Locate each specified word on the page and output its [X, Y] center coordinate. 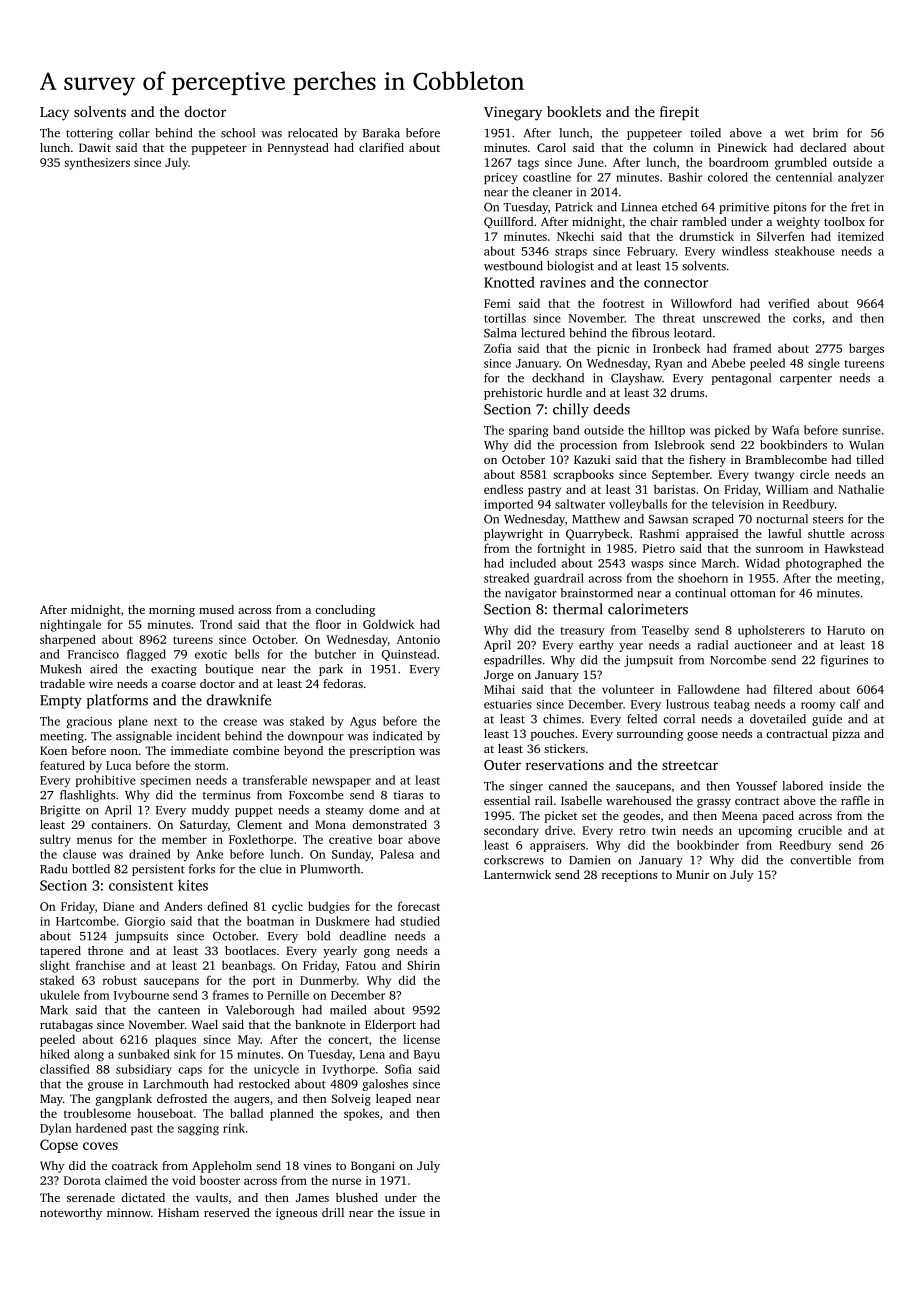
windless [745, 251]
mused [216, 609]
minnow [129, 1212]
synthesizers [97, 163]
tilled [870, 459]
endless [503, 489]
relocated [313, 133]
